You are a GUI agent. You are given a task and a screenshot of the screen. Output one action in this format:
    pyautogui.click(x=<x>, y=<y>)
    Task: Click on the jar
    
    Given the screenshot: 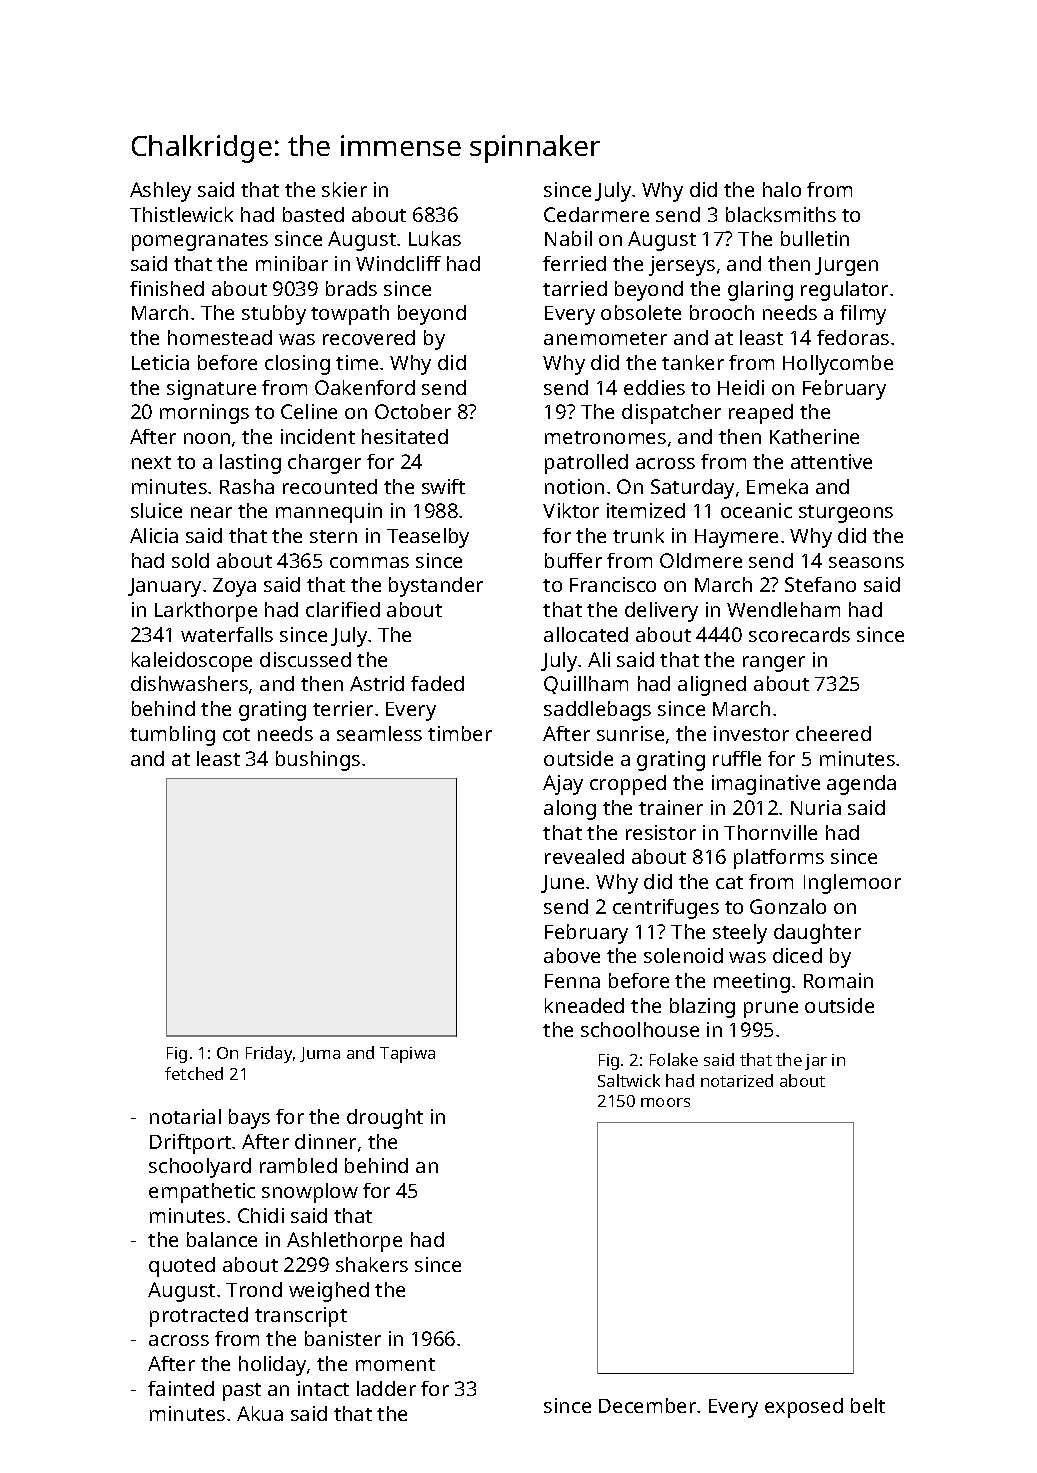 What is the action you would take?
    pyautogui.click(x=816, y=1062)
